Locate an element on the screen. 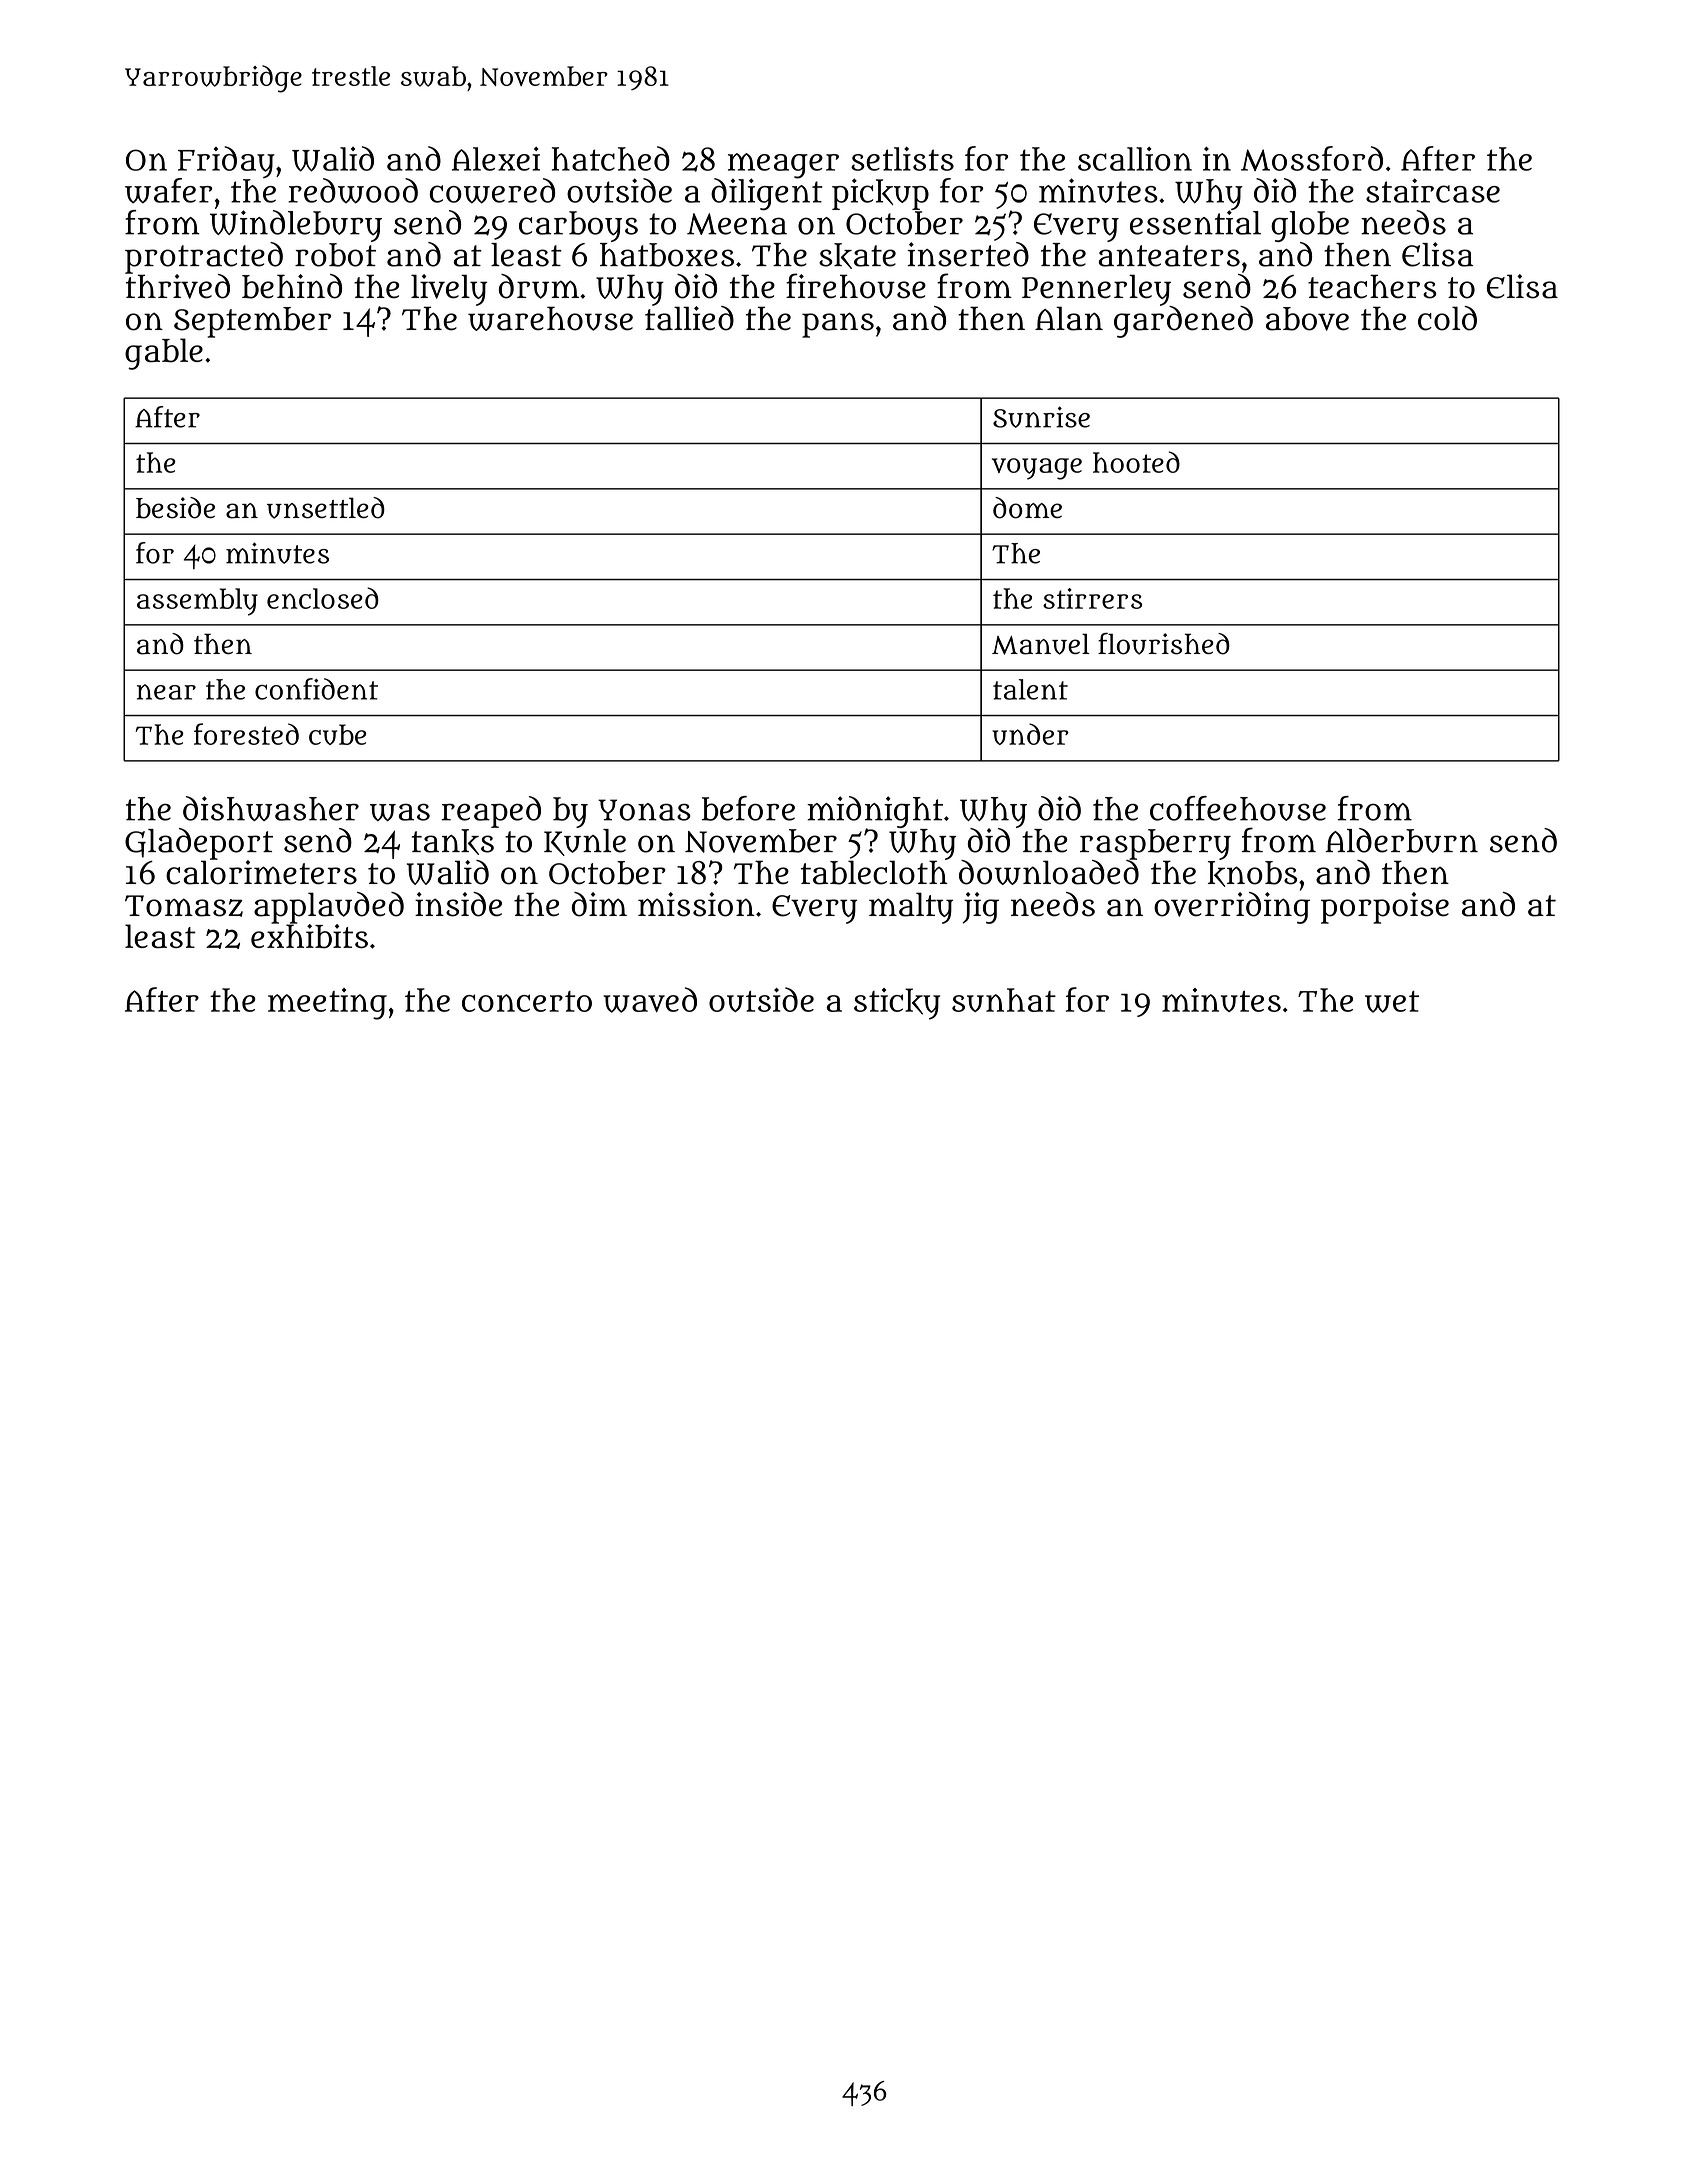  unsettled is located at coordinates (326, 508).
